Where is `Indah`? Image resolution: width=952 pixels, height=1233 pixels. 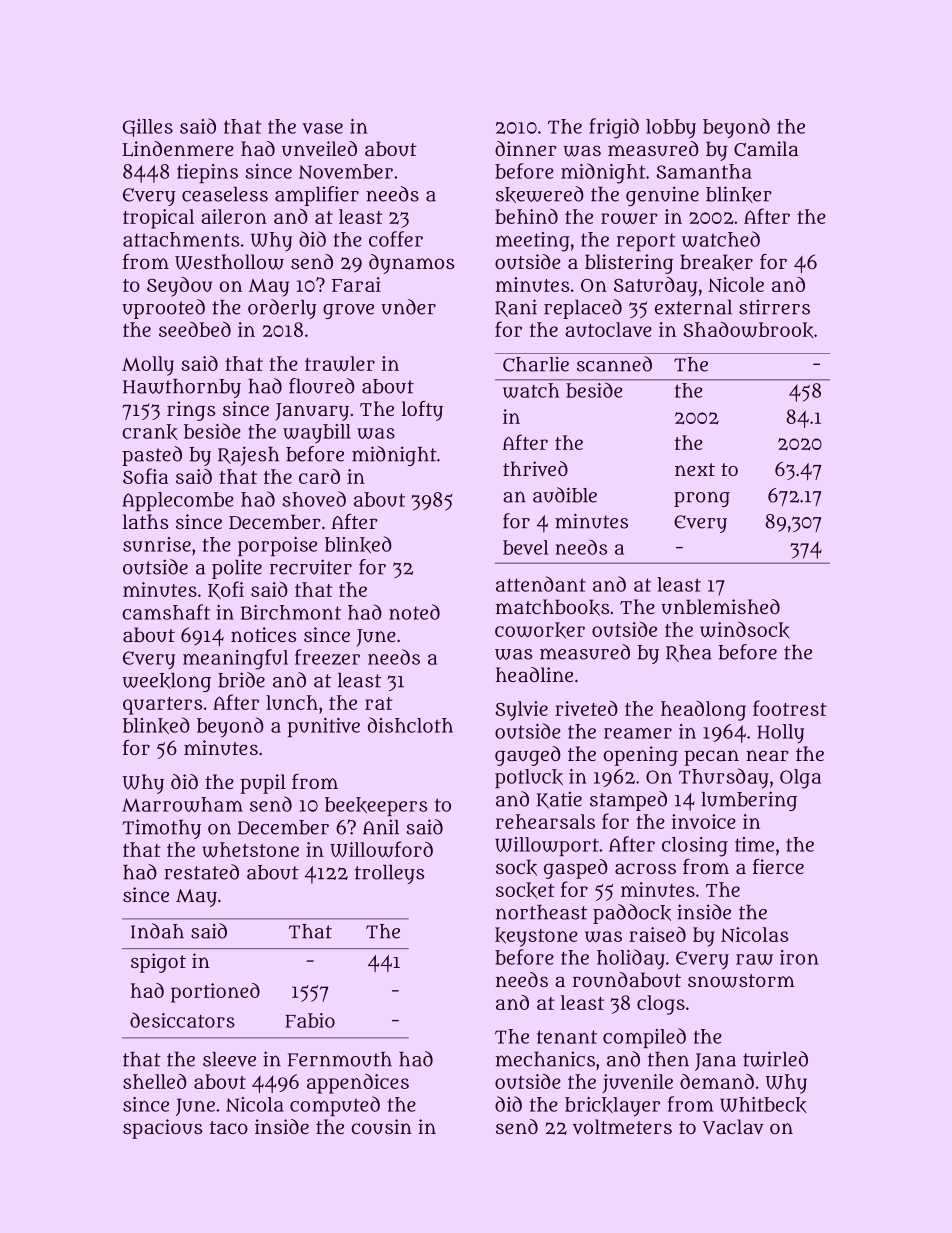 Indah is located at coordinates (157, 931).
